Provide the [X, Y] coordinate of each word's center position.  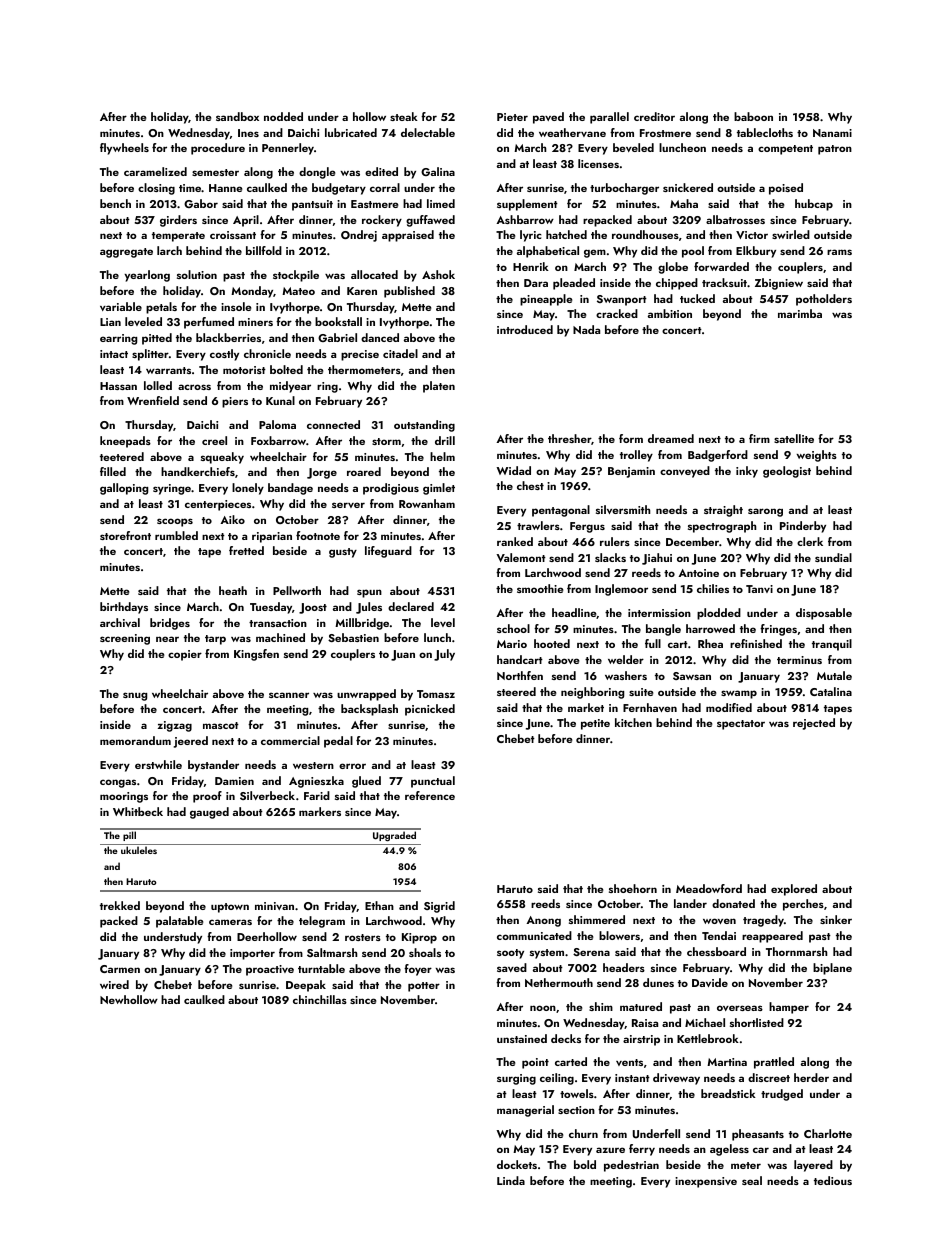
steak [404, 116]
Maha [684, 203]
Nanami [832, 133]
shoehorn [633, 888]
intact [114, 354]
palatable [179, 922]
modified [729, 707]
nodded [283, 116]
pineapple [546, 300]
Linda [511, 1180]
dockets [517, 1164]
